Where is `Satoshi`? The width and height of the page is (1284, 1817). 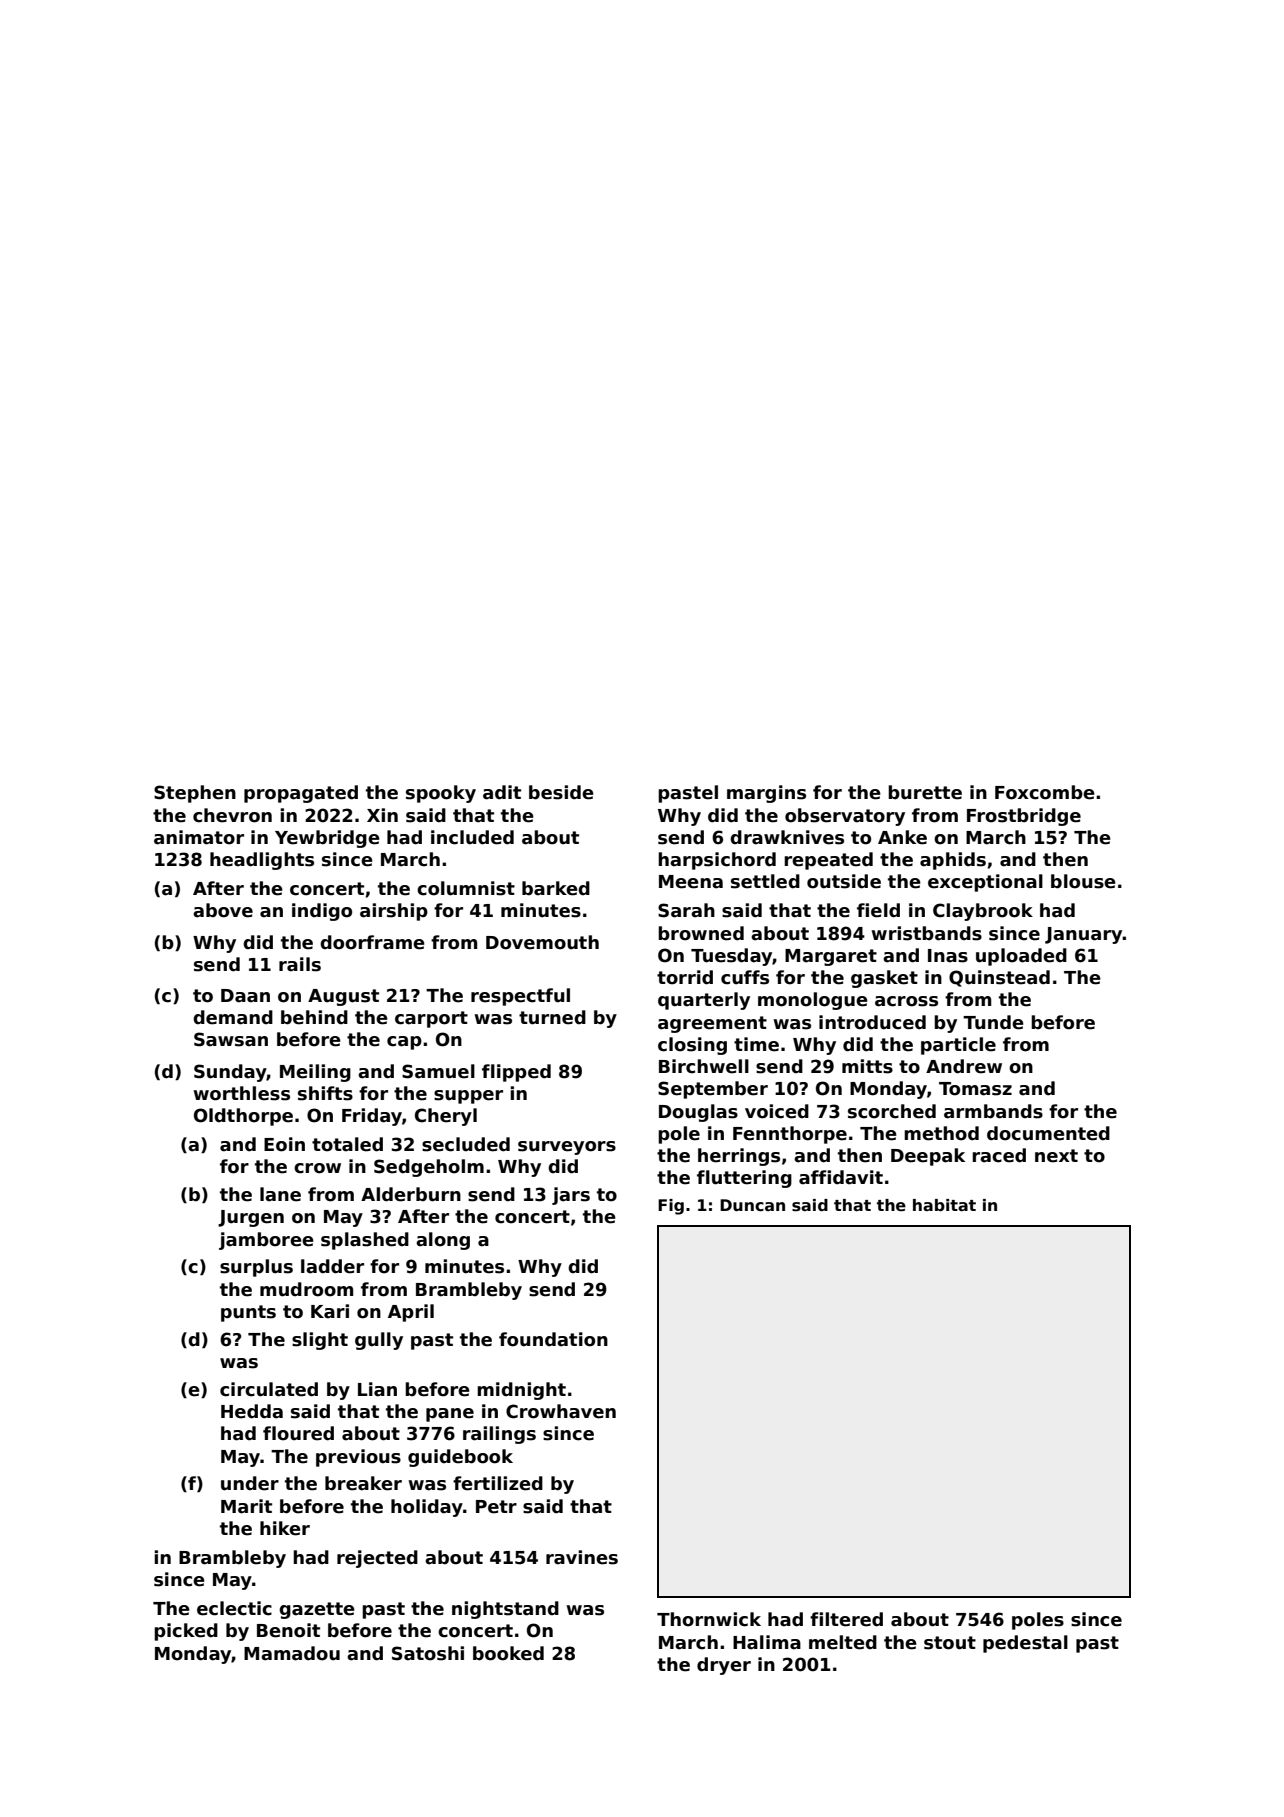 Satoshi is located at coordinates (428, 1653).
